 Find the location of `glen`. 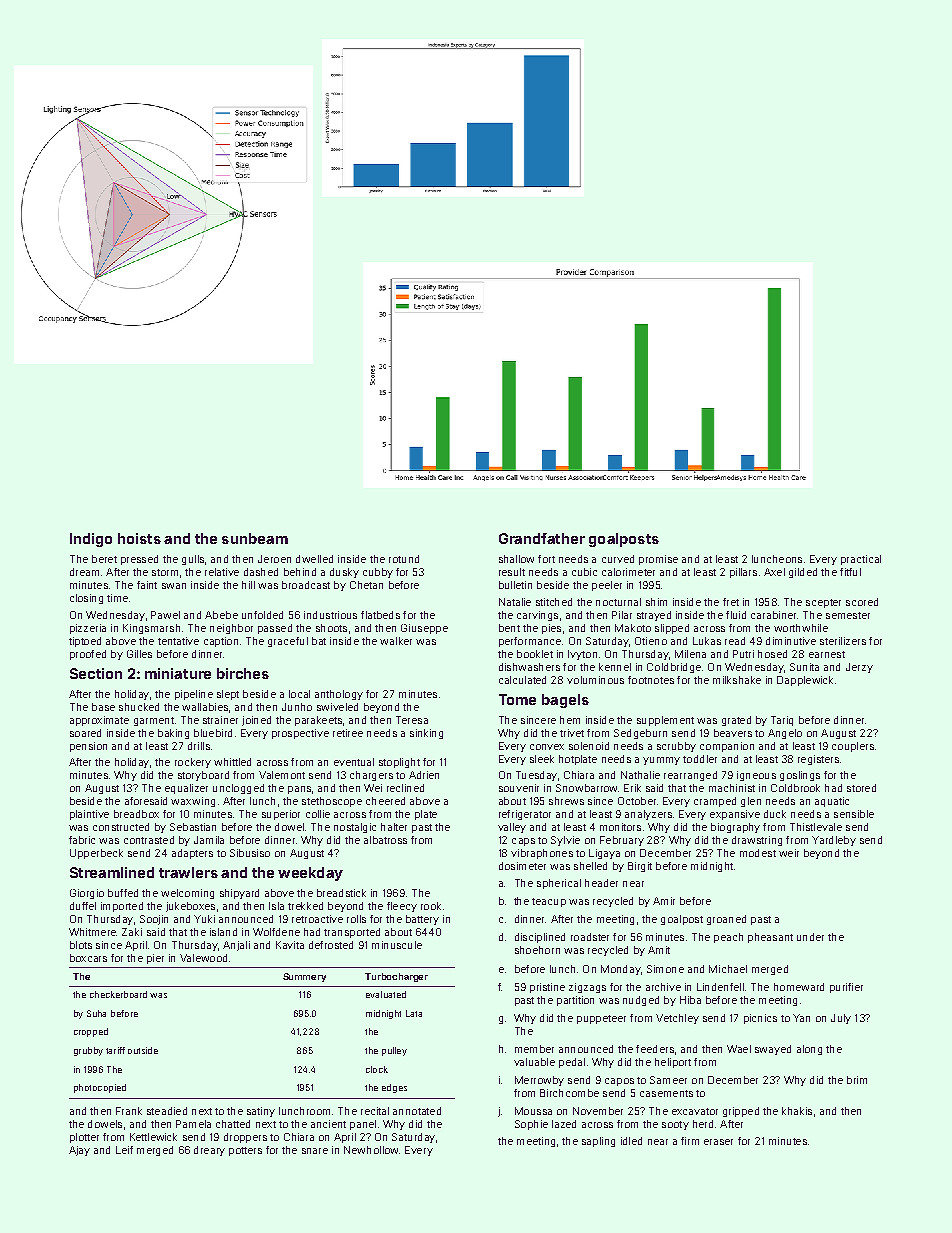

glen is located at coordinates (751, 802).
